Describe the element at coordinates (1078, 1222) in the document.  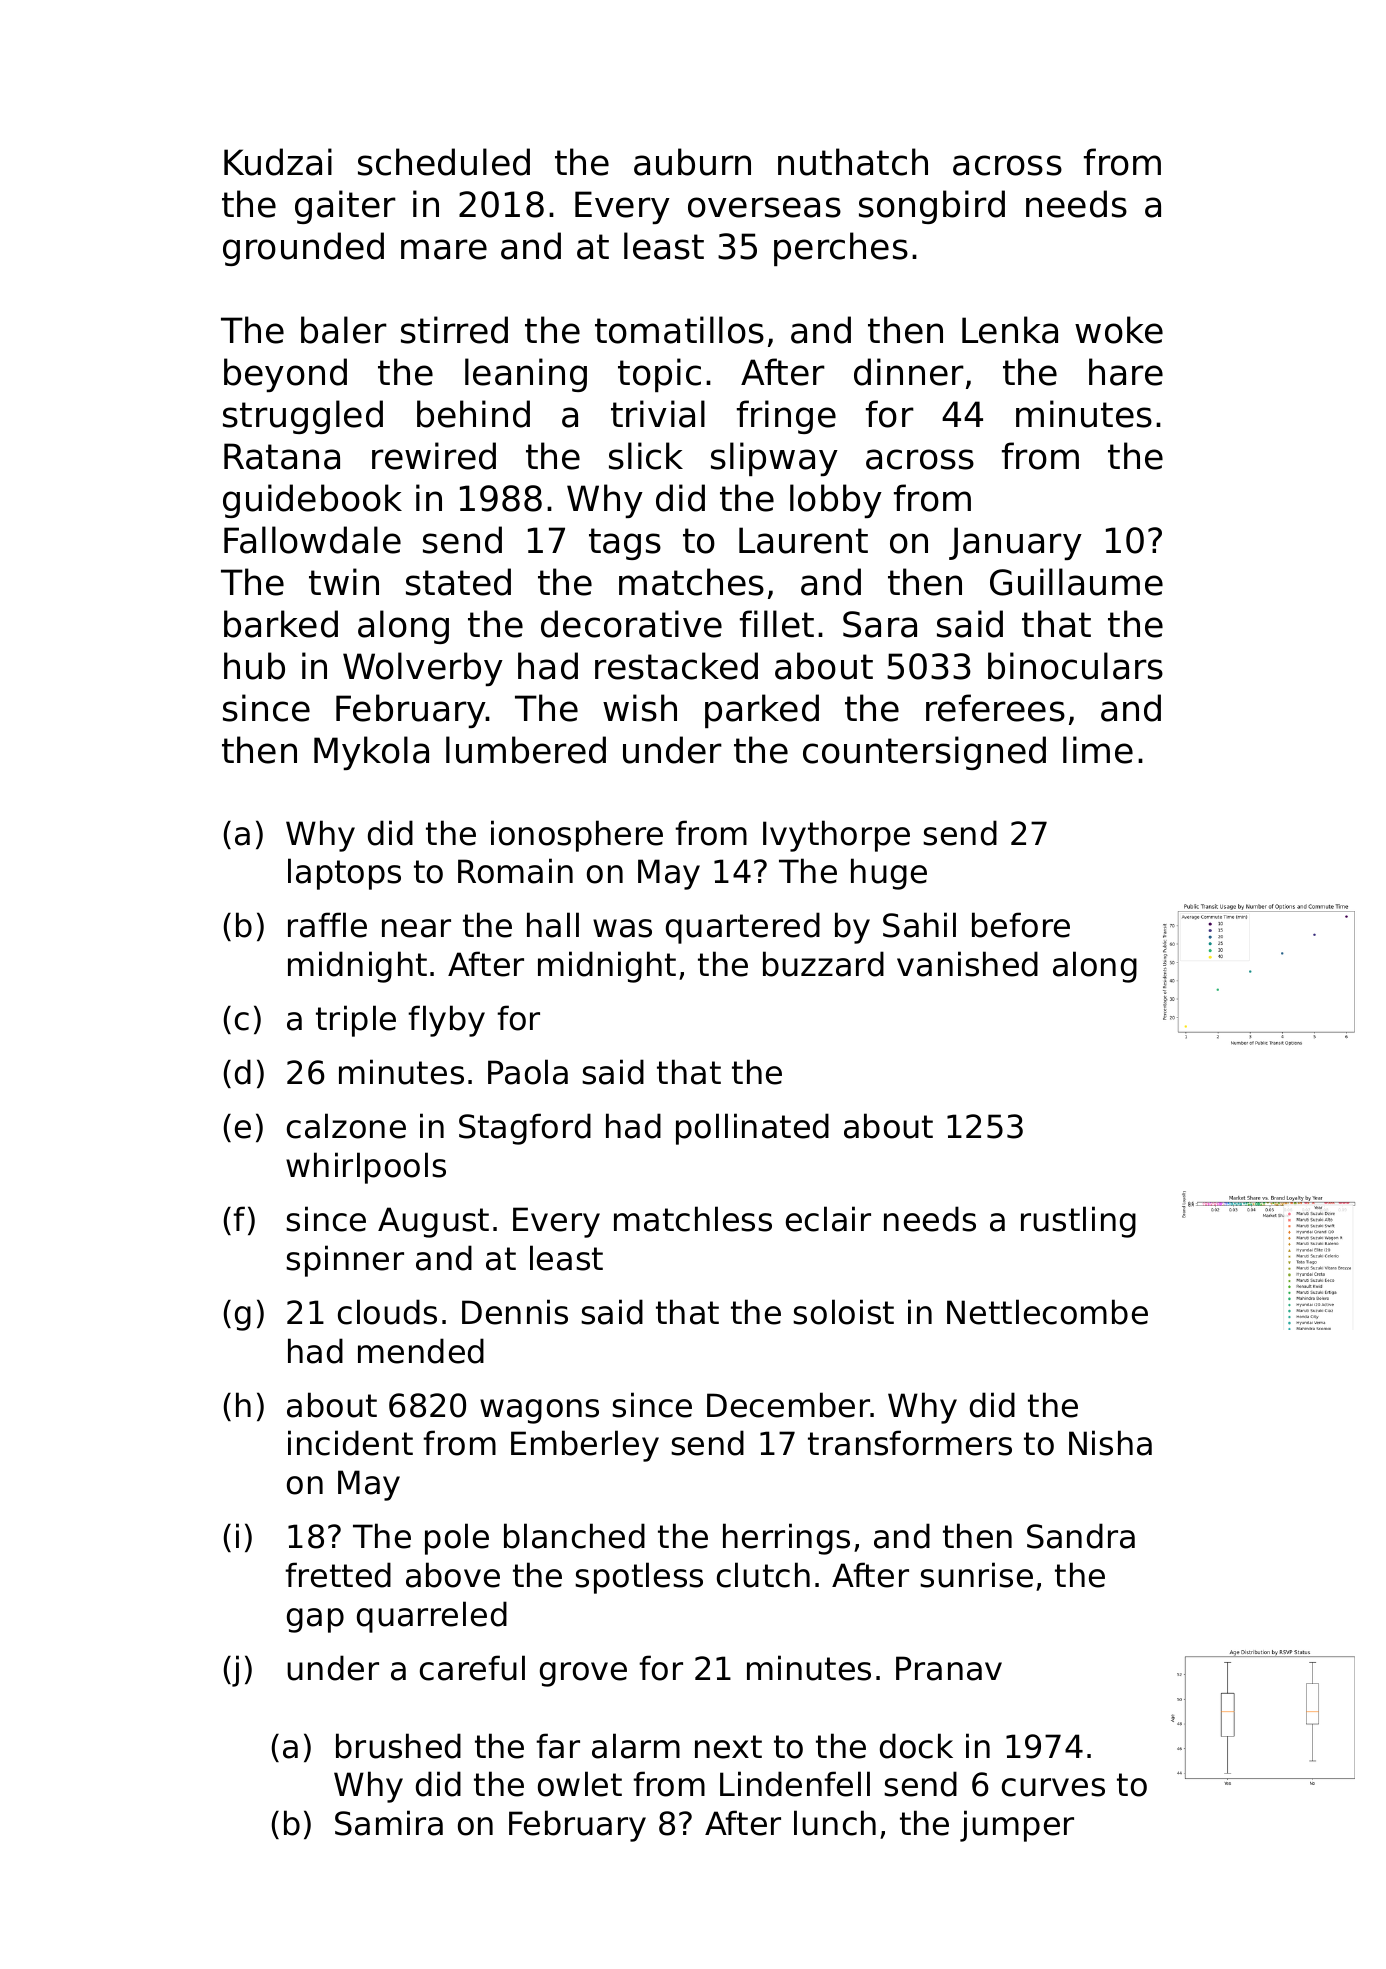
I see `rustling` at that location.
